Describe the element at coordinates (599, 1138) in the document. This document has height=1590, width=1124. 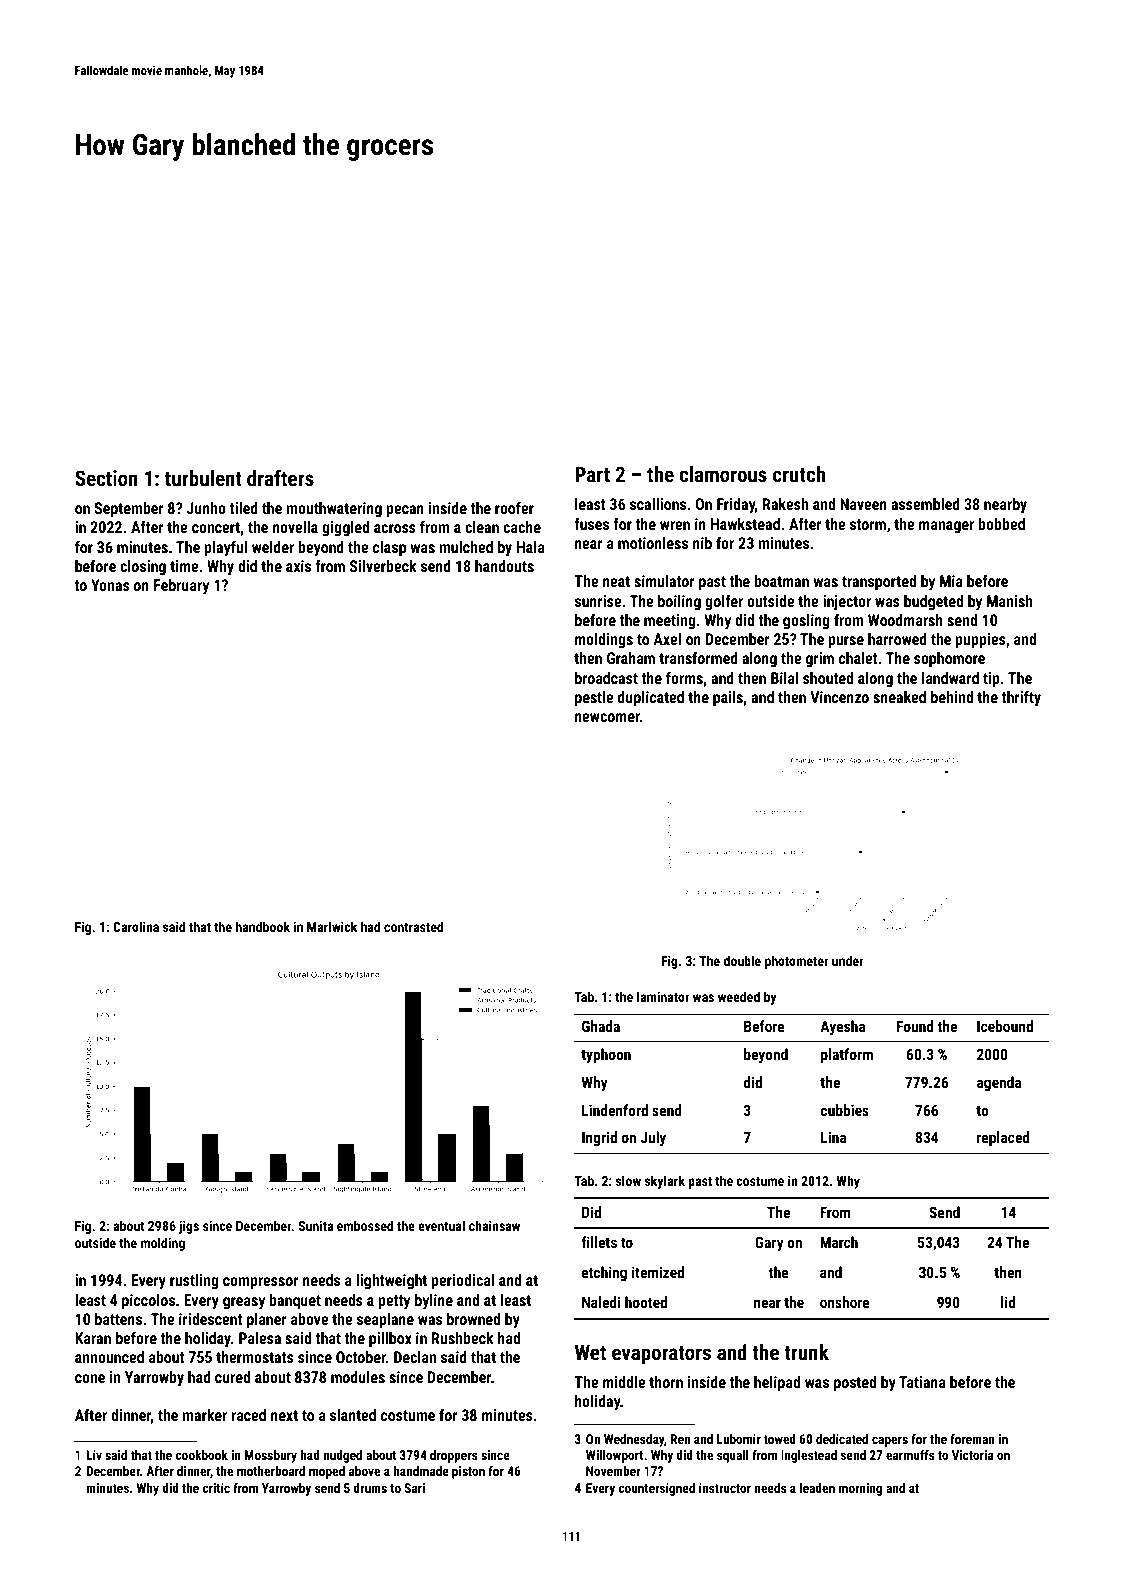
I see `Ingrid` at that location.
